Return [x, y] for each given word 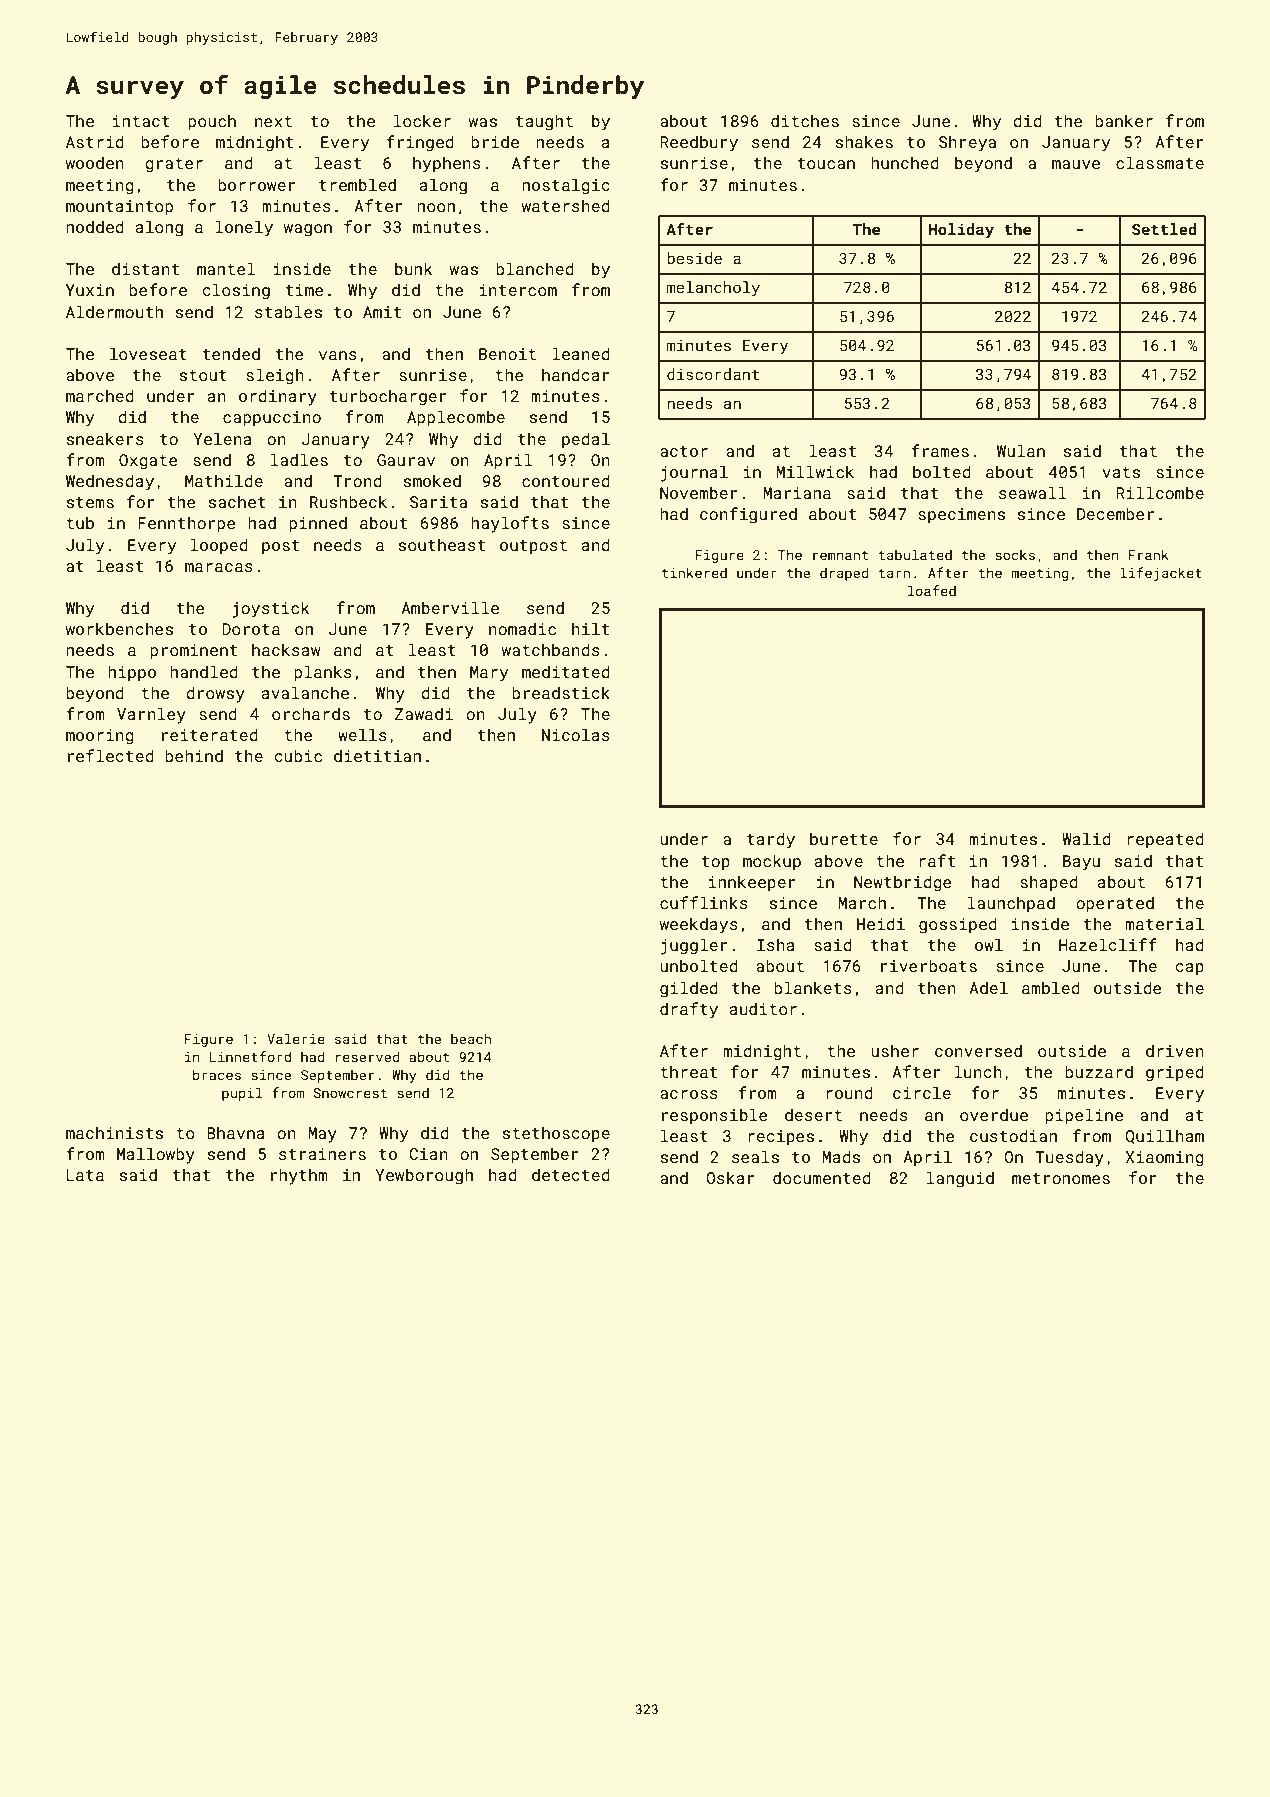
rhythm [299, 1176]
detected [571, 1174]
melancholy [713, 289]
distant [145, 268]
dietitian [377, 755]
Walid [1086, 838]
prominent [193, 652]
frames [940, 450]
